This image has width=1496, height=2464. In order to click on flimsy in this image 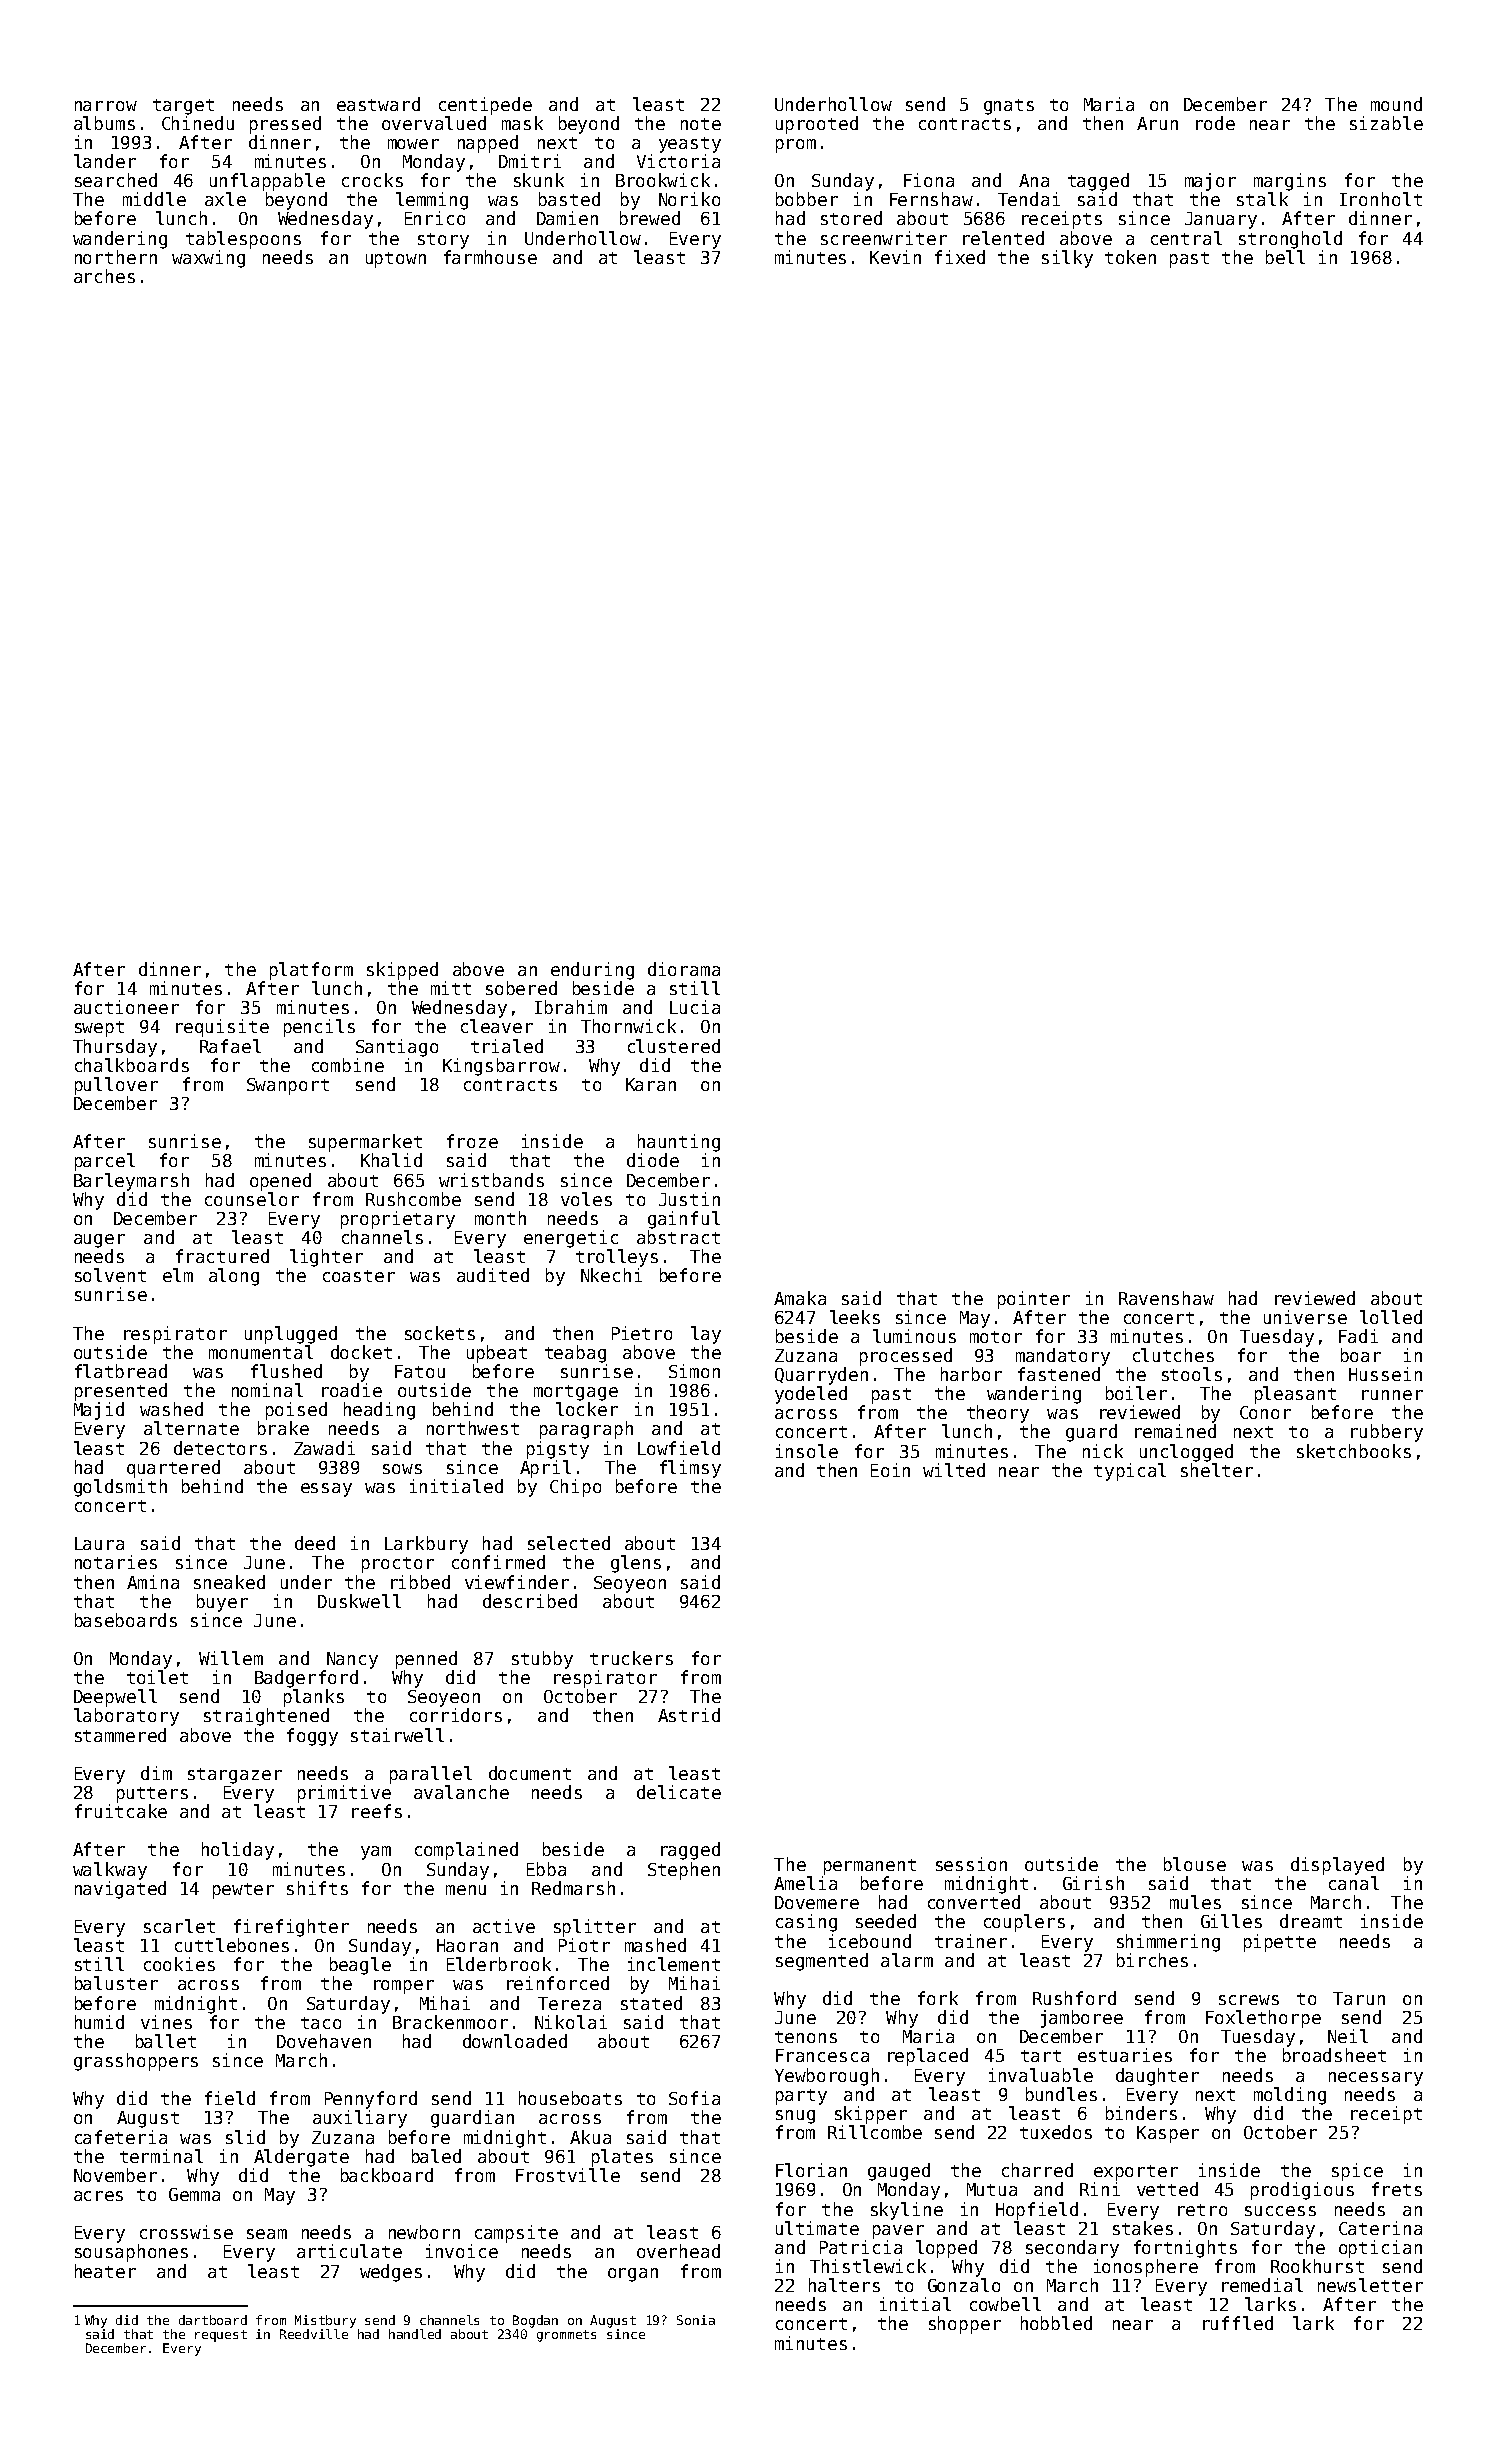, I will do `click(690, 1469)`.
